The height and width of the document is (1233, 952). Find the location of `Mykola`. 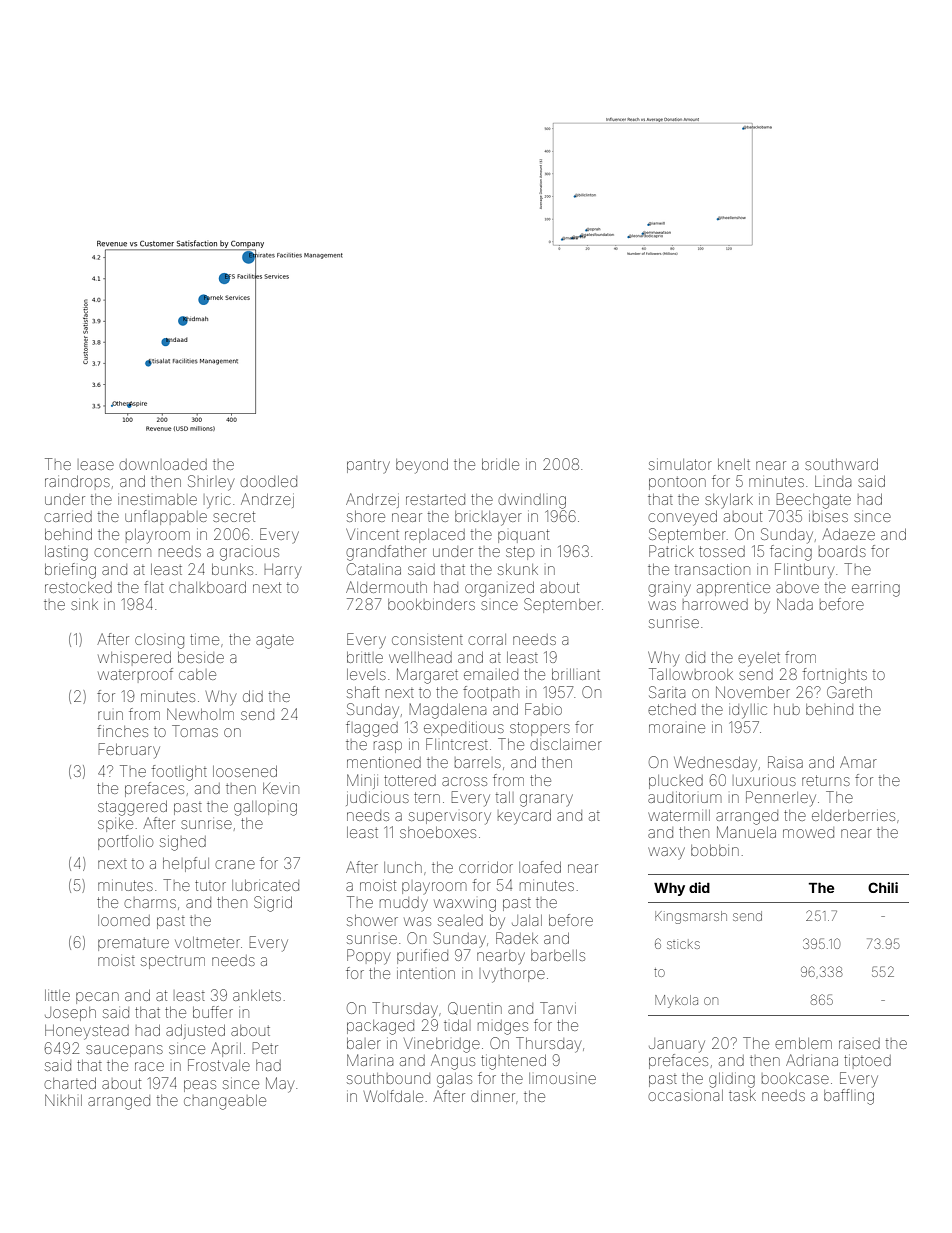

Mykola is located at coordinates (676, 1001).
